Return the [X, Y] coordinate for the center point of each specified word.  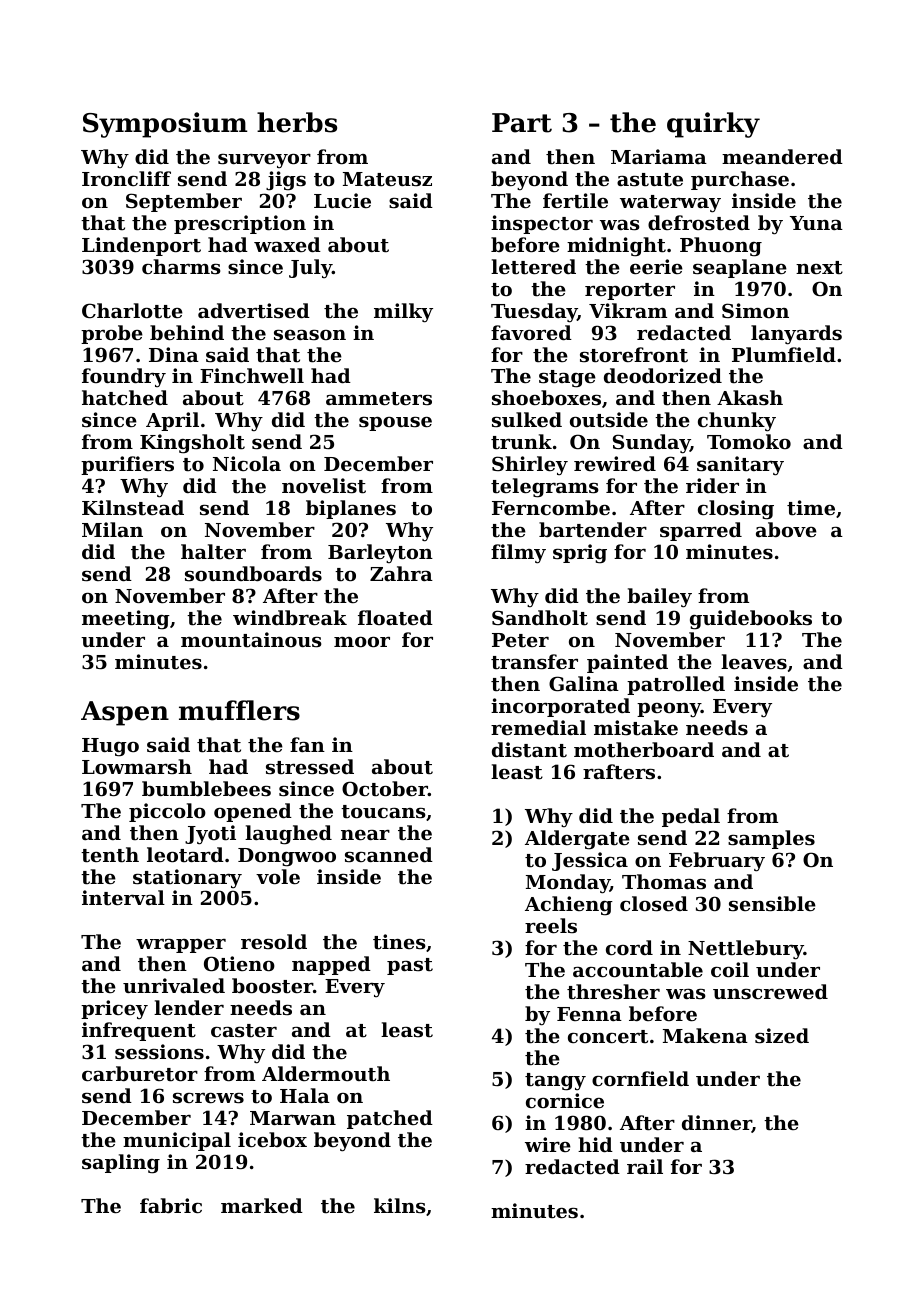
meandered [782, 156]
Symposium [165, 125]
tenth [110, 855]
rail [645, 1166]
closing [736, 510]
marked [262, 1205]
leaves [754, 662]
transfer [534, 662]
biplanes [351, 509]
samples [771, 839]
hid [595, 1144]
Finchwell [252, 375]
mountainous [251, 640]
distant [529, 750]
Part [522, 123]
